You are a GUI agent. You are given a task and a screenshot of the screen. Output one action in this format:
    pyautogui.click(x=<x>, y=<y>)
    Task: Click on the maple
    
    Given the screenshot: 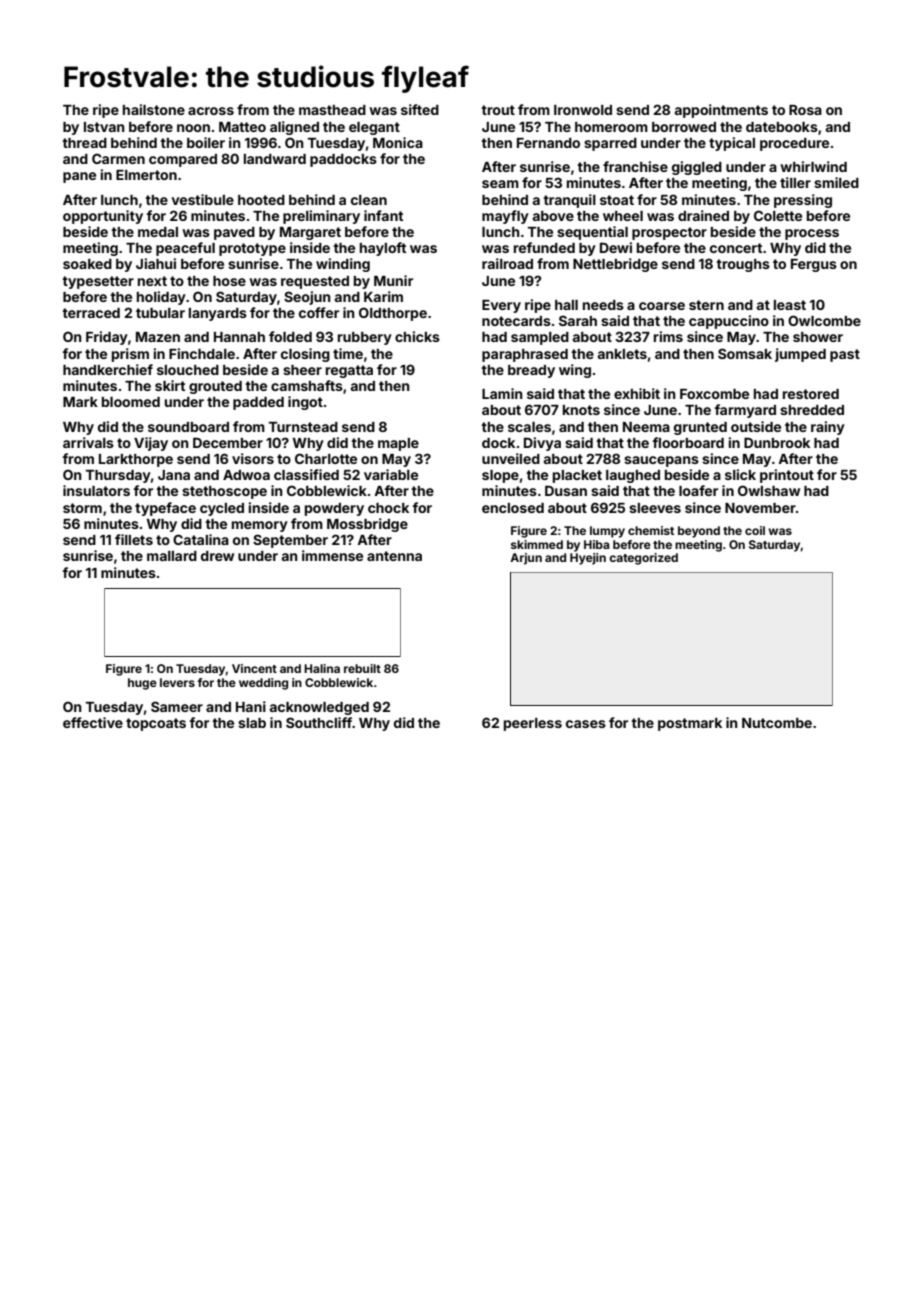 What is the action you would take?
    pyautogui.click(x=398, y=444)
